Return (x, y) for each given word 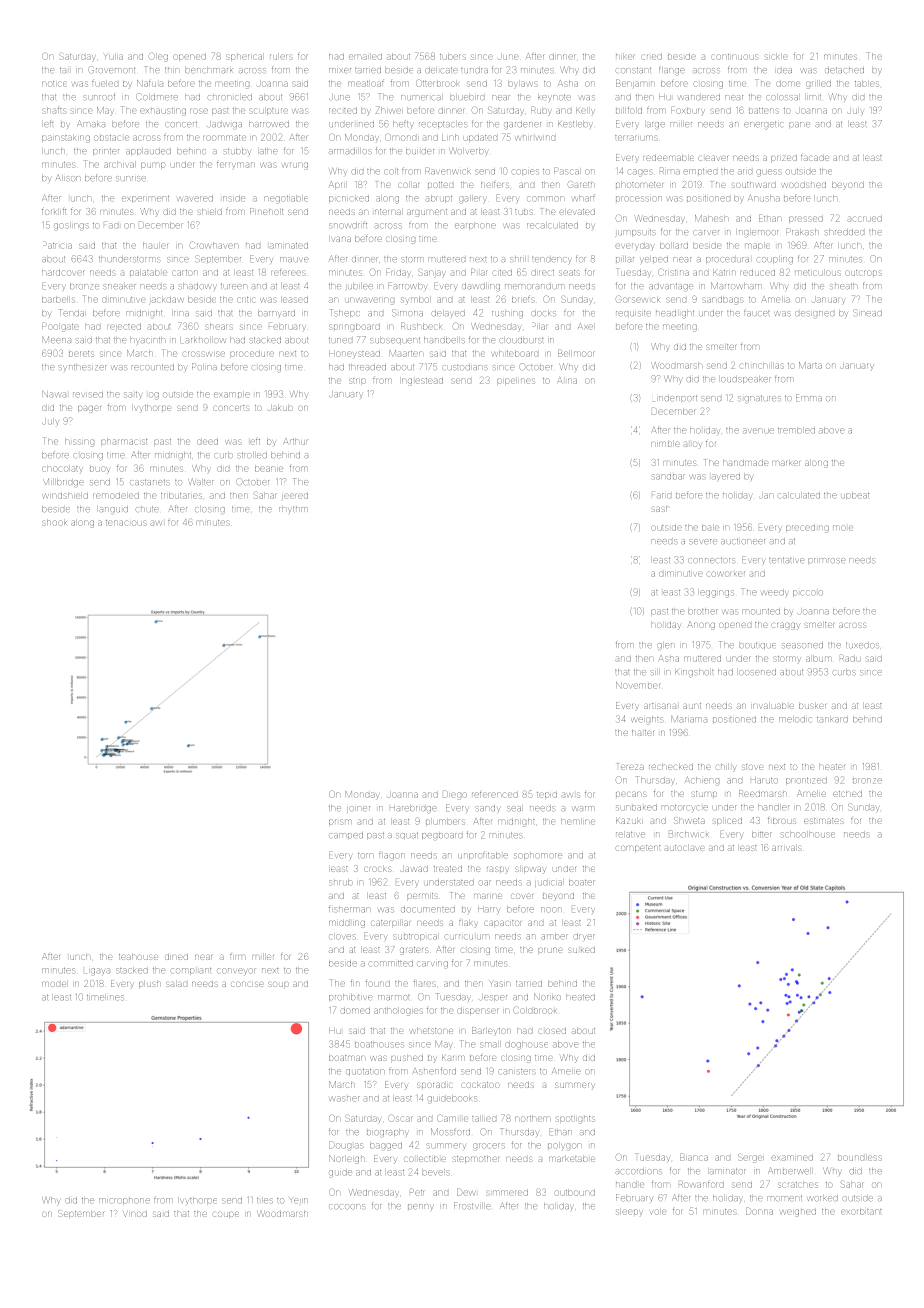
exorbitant (861, 1212)
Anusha (764, 198)
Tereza (630, 766)
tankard (832, 719)
